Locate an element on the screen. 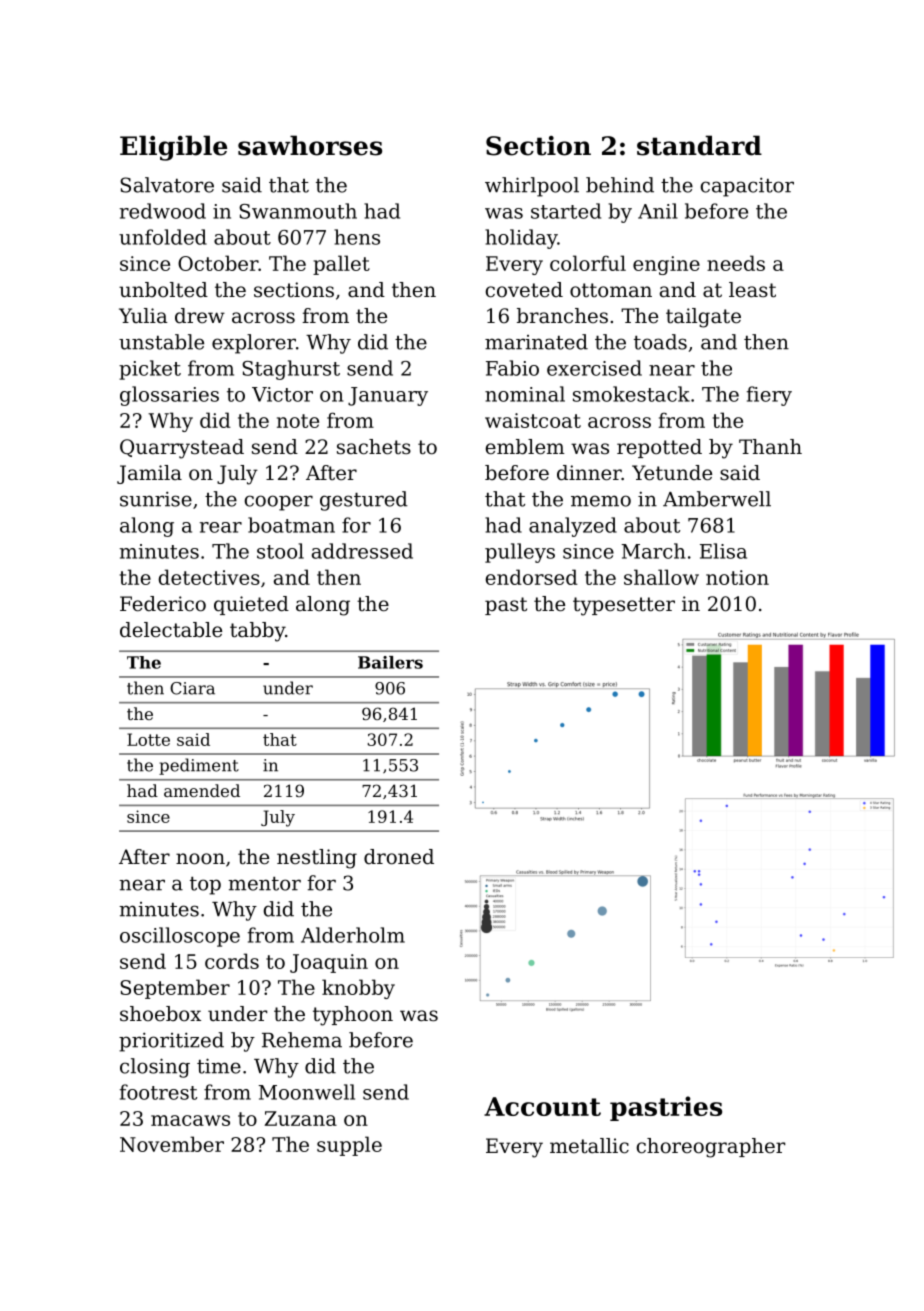  standard is located at coordinates (699, 145).
